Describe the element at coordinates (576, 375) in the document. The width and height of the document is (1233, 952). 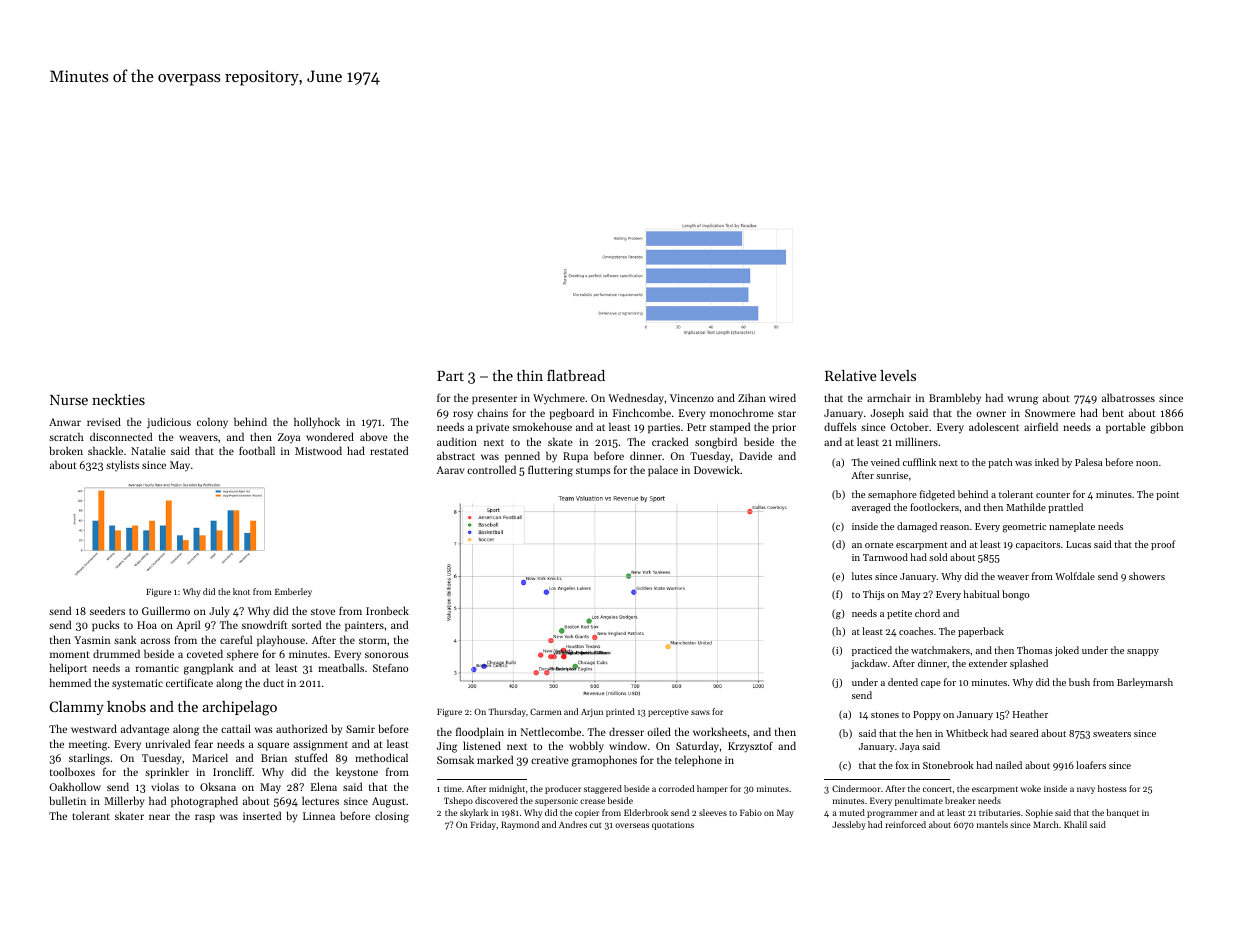
I see `flatbread` at that location.
